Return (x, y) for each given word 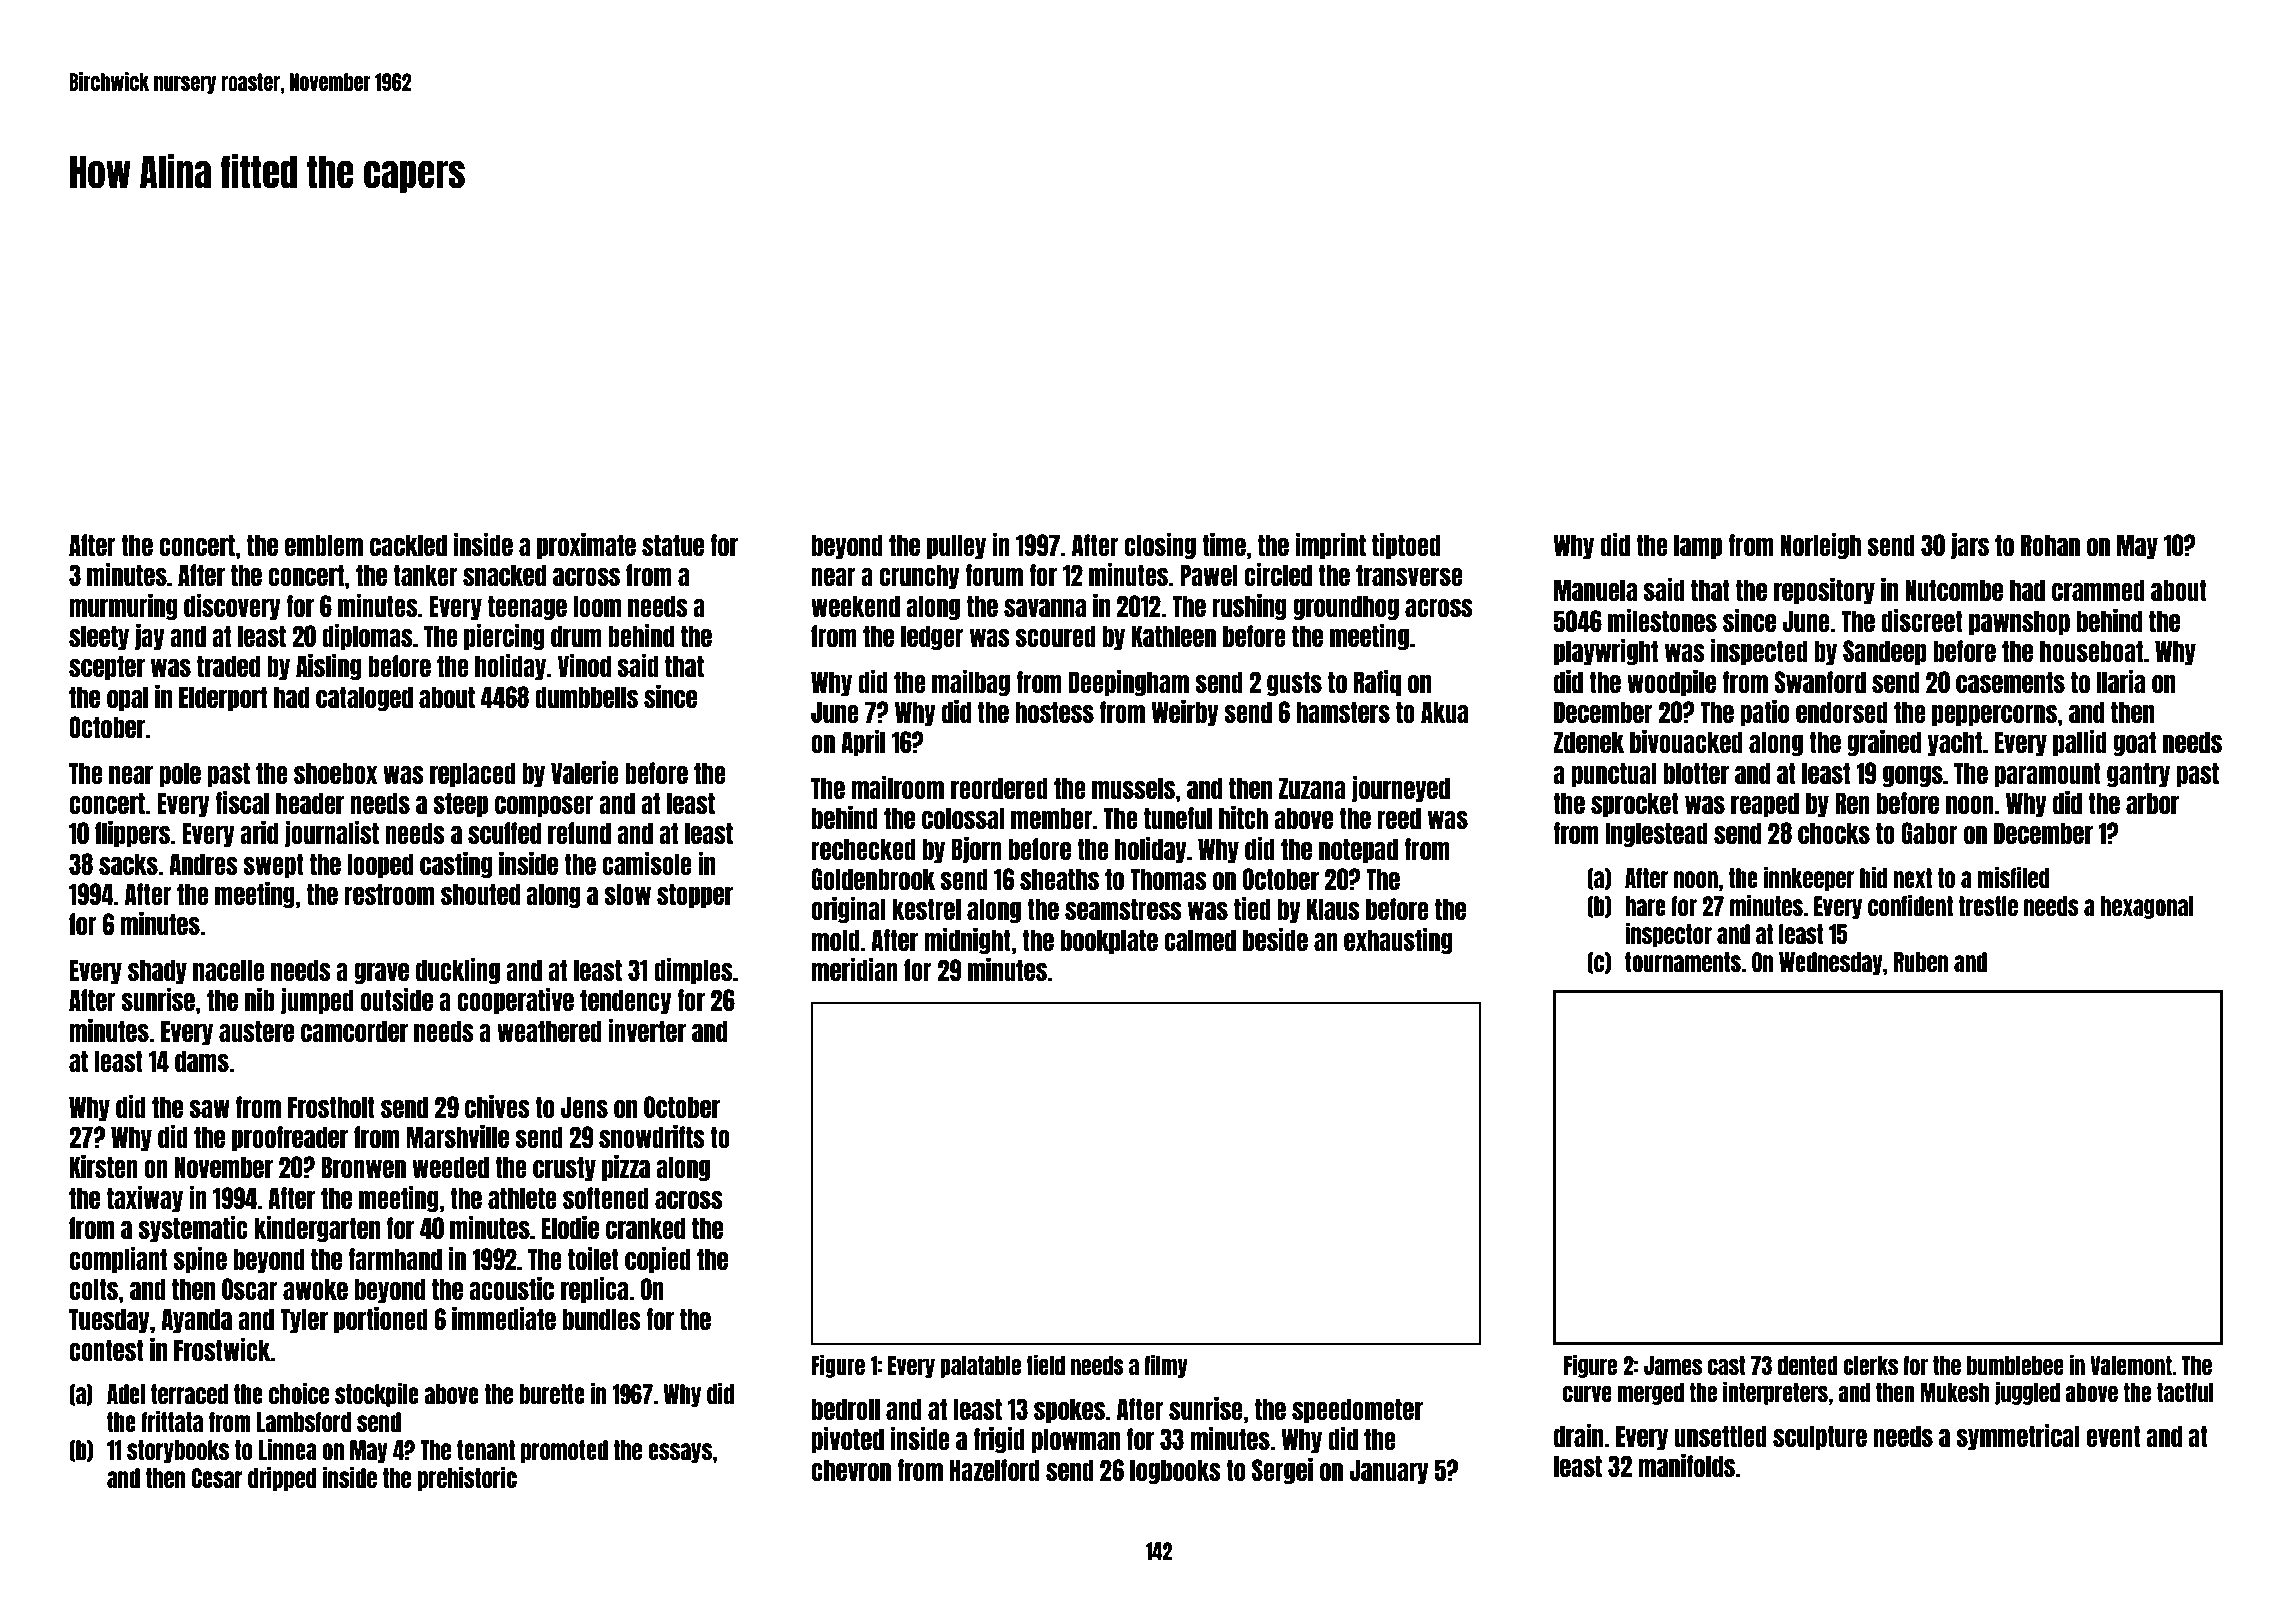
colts (93, 1289)
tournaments (1683, 962)
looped (380, 865)
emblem (324, 545)
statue (673, 545)
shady (157, 971)
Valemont (2131, 1365)
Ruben (1921, 962)
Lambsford (304, 1422)
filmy (1166, 1366)
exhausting (1398, 941)
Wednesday (1831, 963)
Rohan (2050, 545)
